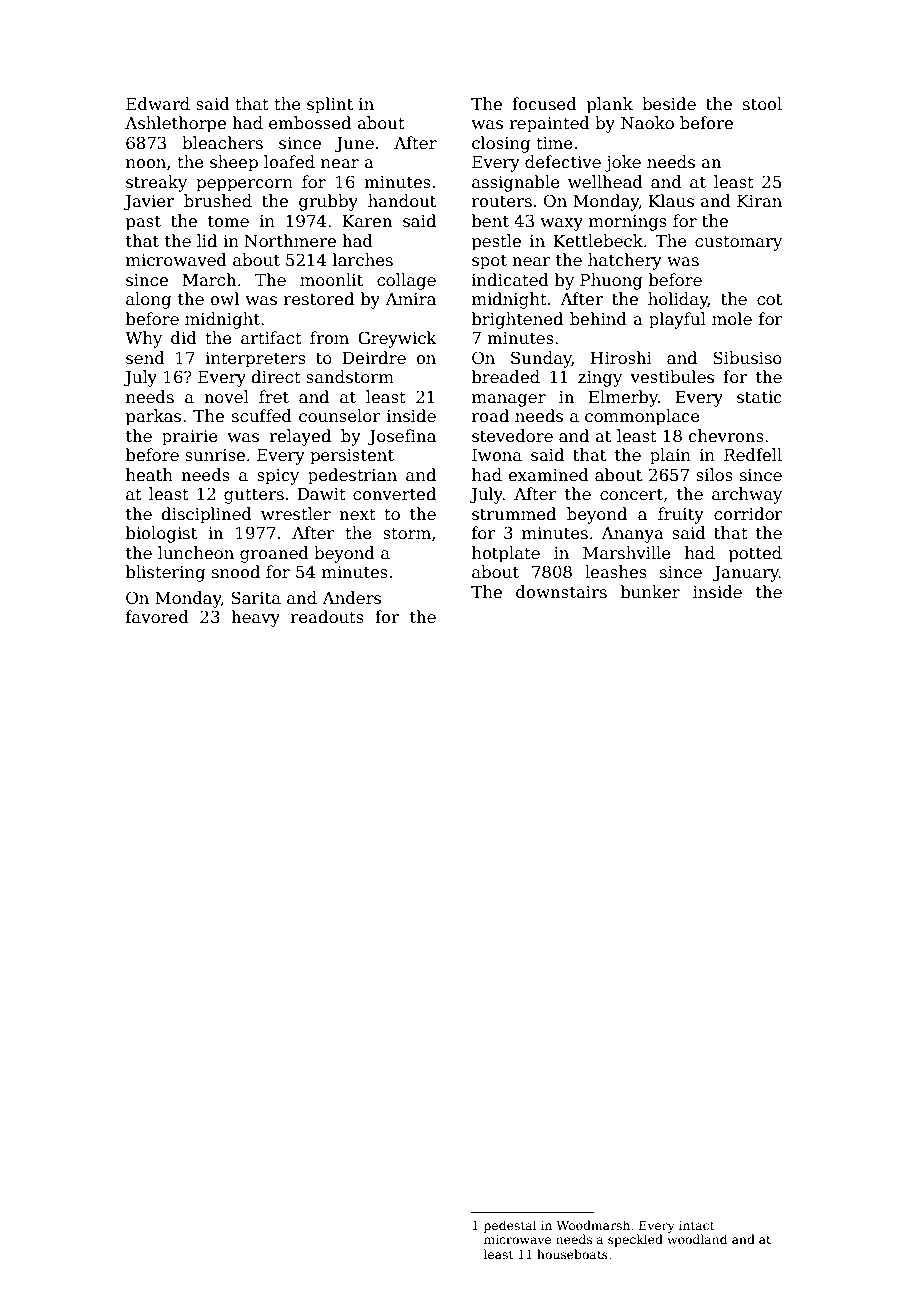  What do you see at coordinates (746, 574) in the image?
I see `January` at bounding box center [746, 574].
